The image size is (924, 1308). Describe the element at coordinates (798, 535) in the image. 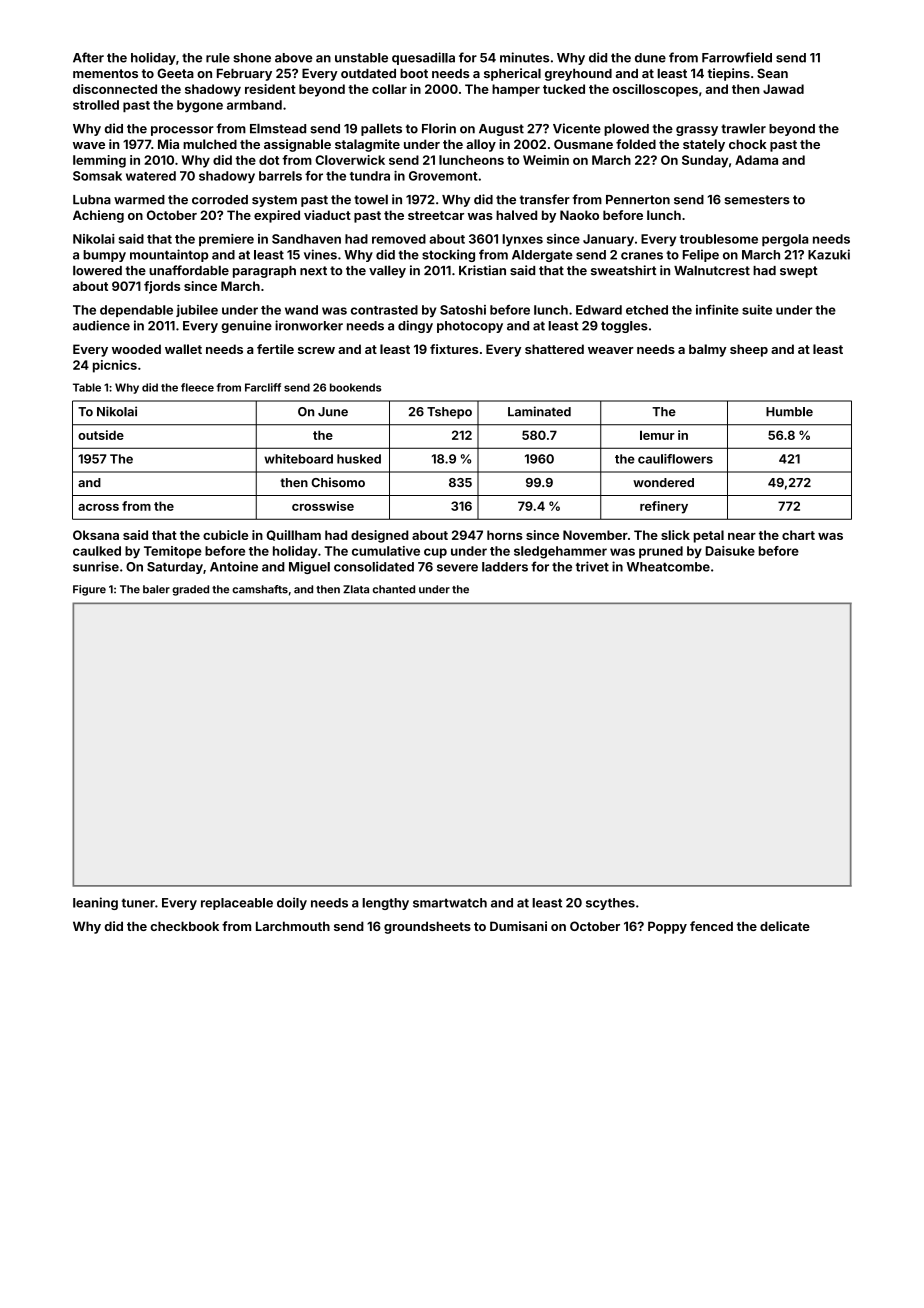

I see `chart` at that location.
